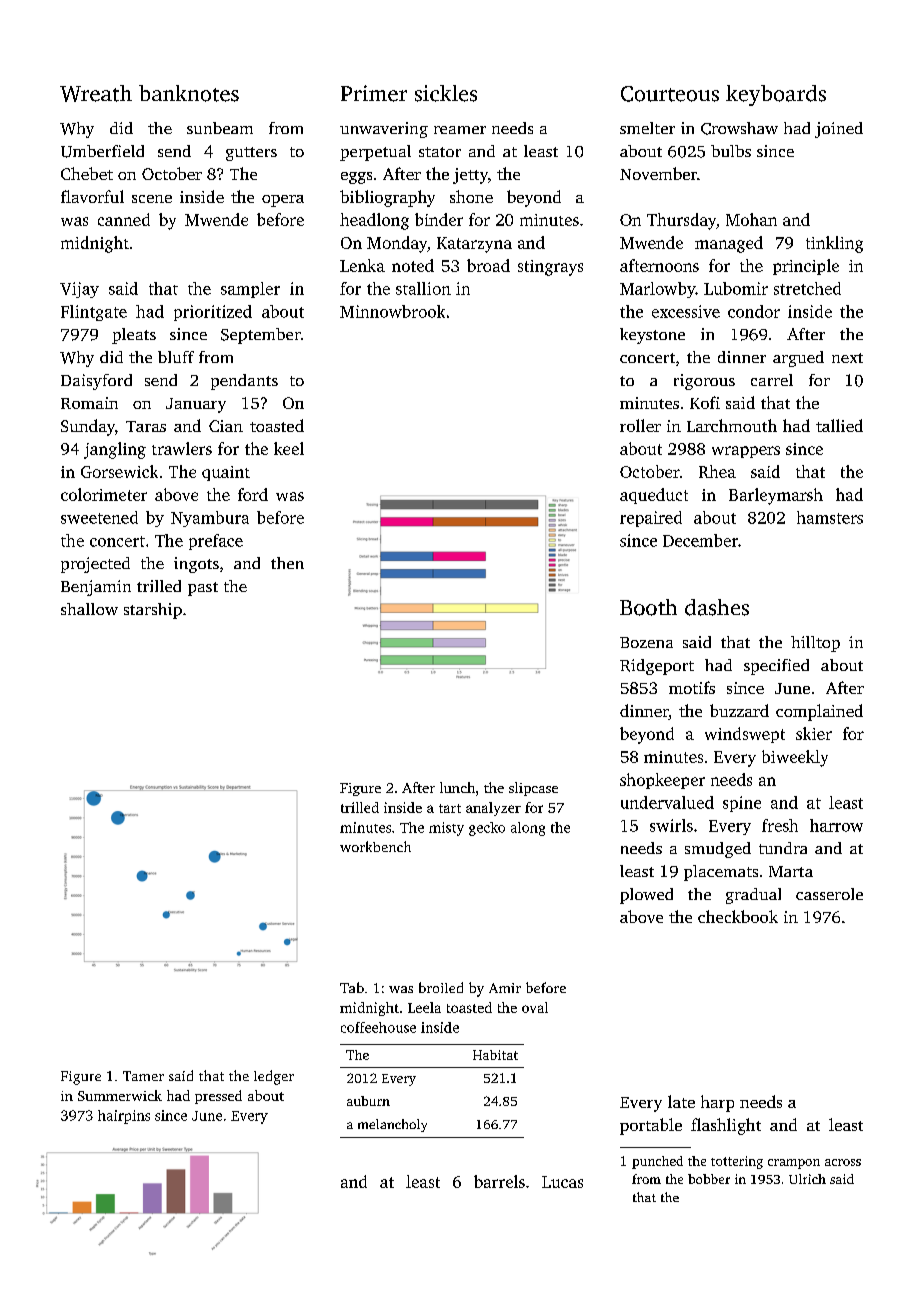 This screenshot has height=1308, width=924. I want to click on past, so click(203, 589).
